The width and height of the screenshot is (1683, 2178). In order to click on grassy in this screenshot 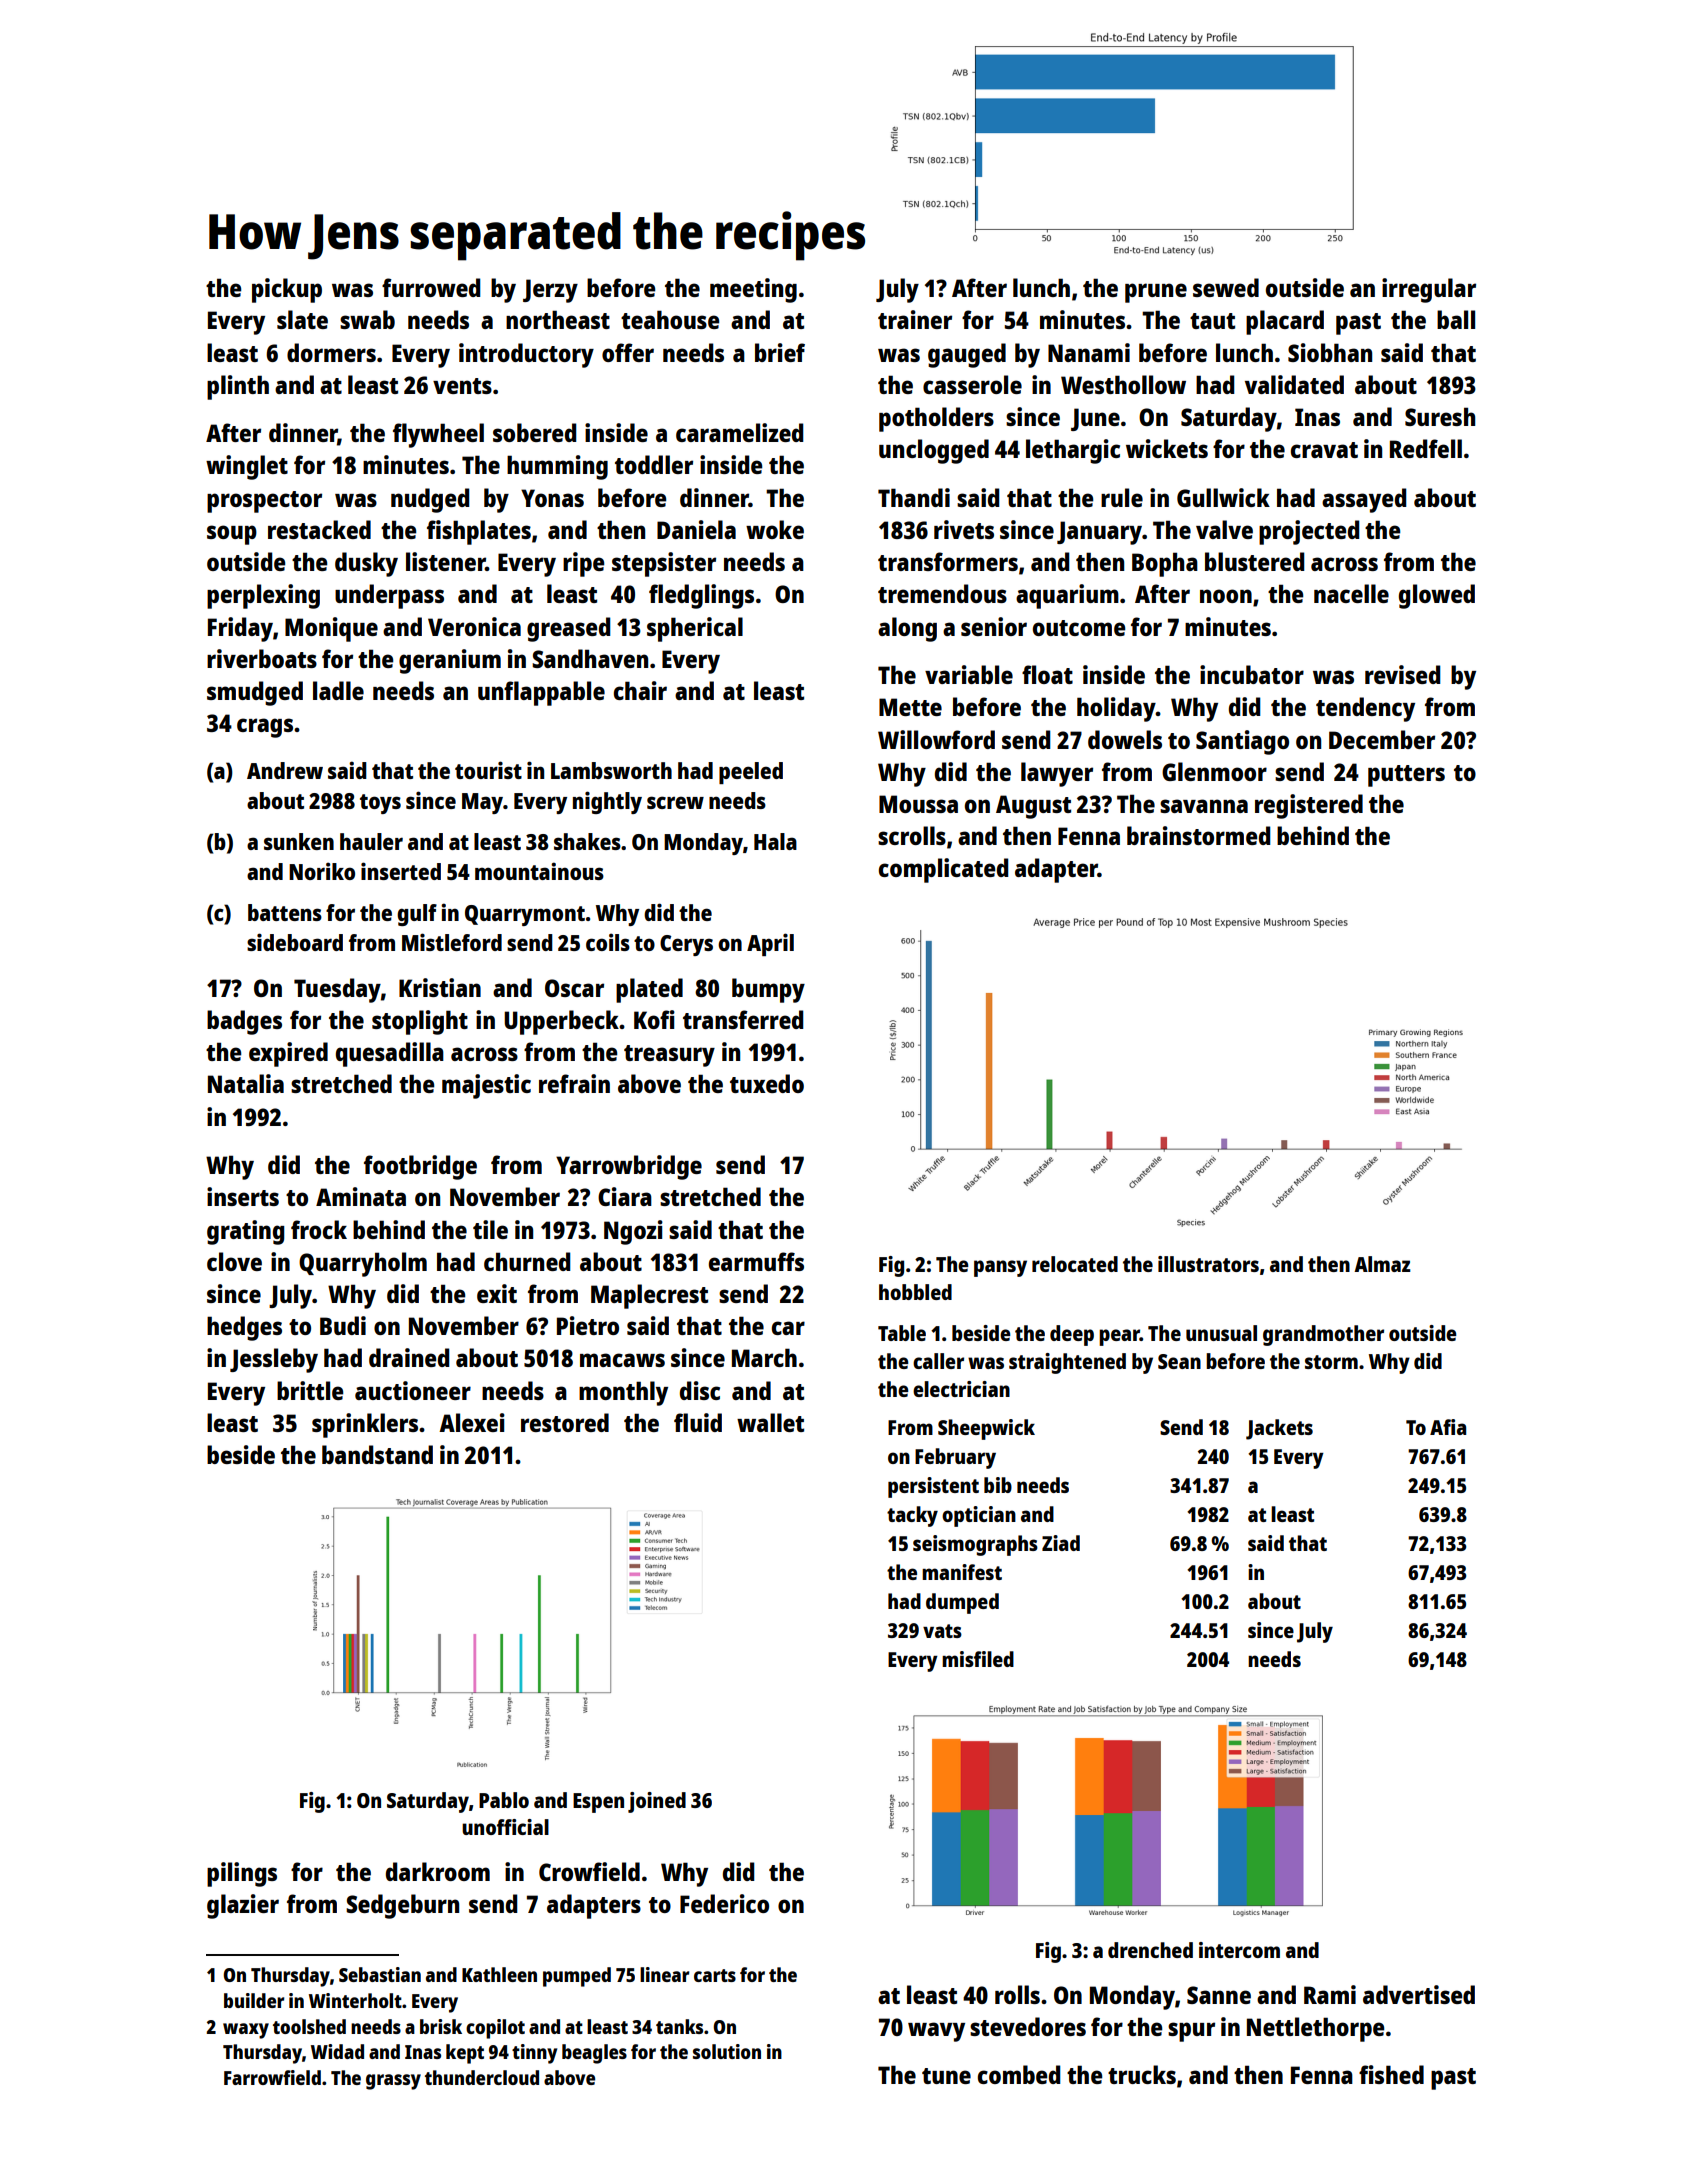, I will do `click(393, 2082)`.
